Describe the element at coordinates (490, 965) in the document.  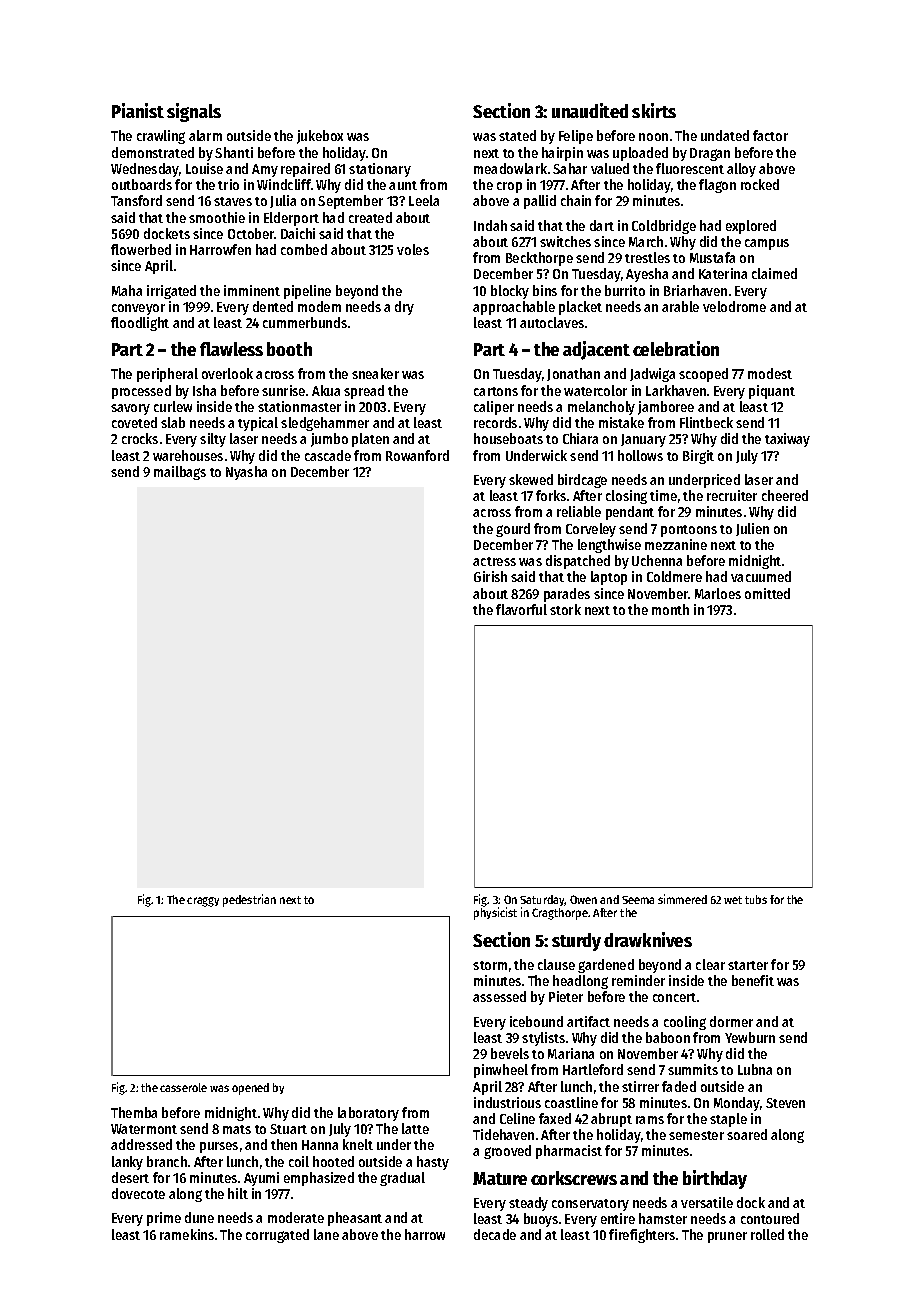
I see `storm` at that location.
